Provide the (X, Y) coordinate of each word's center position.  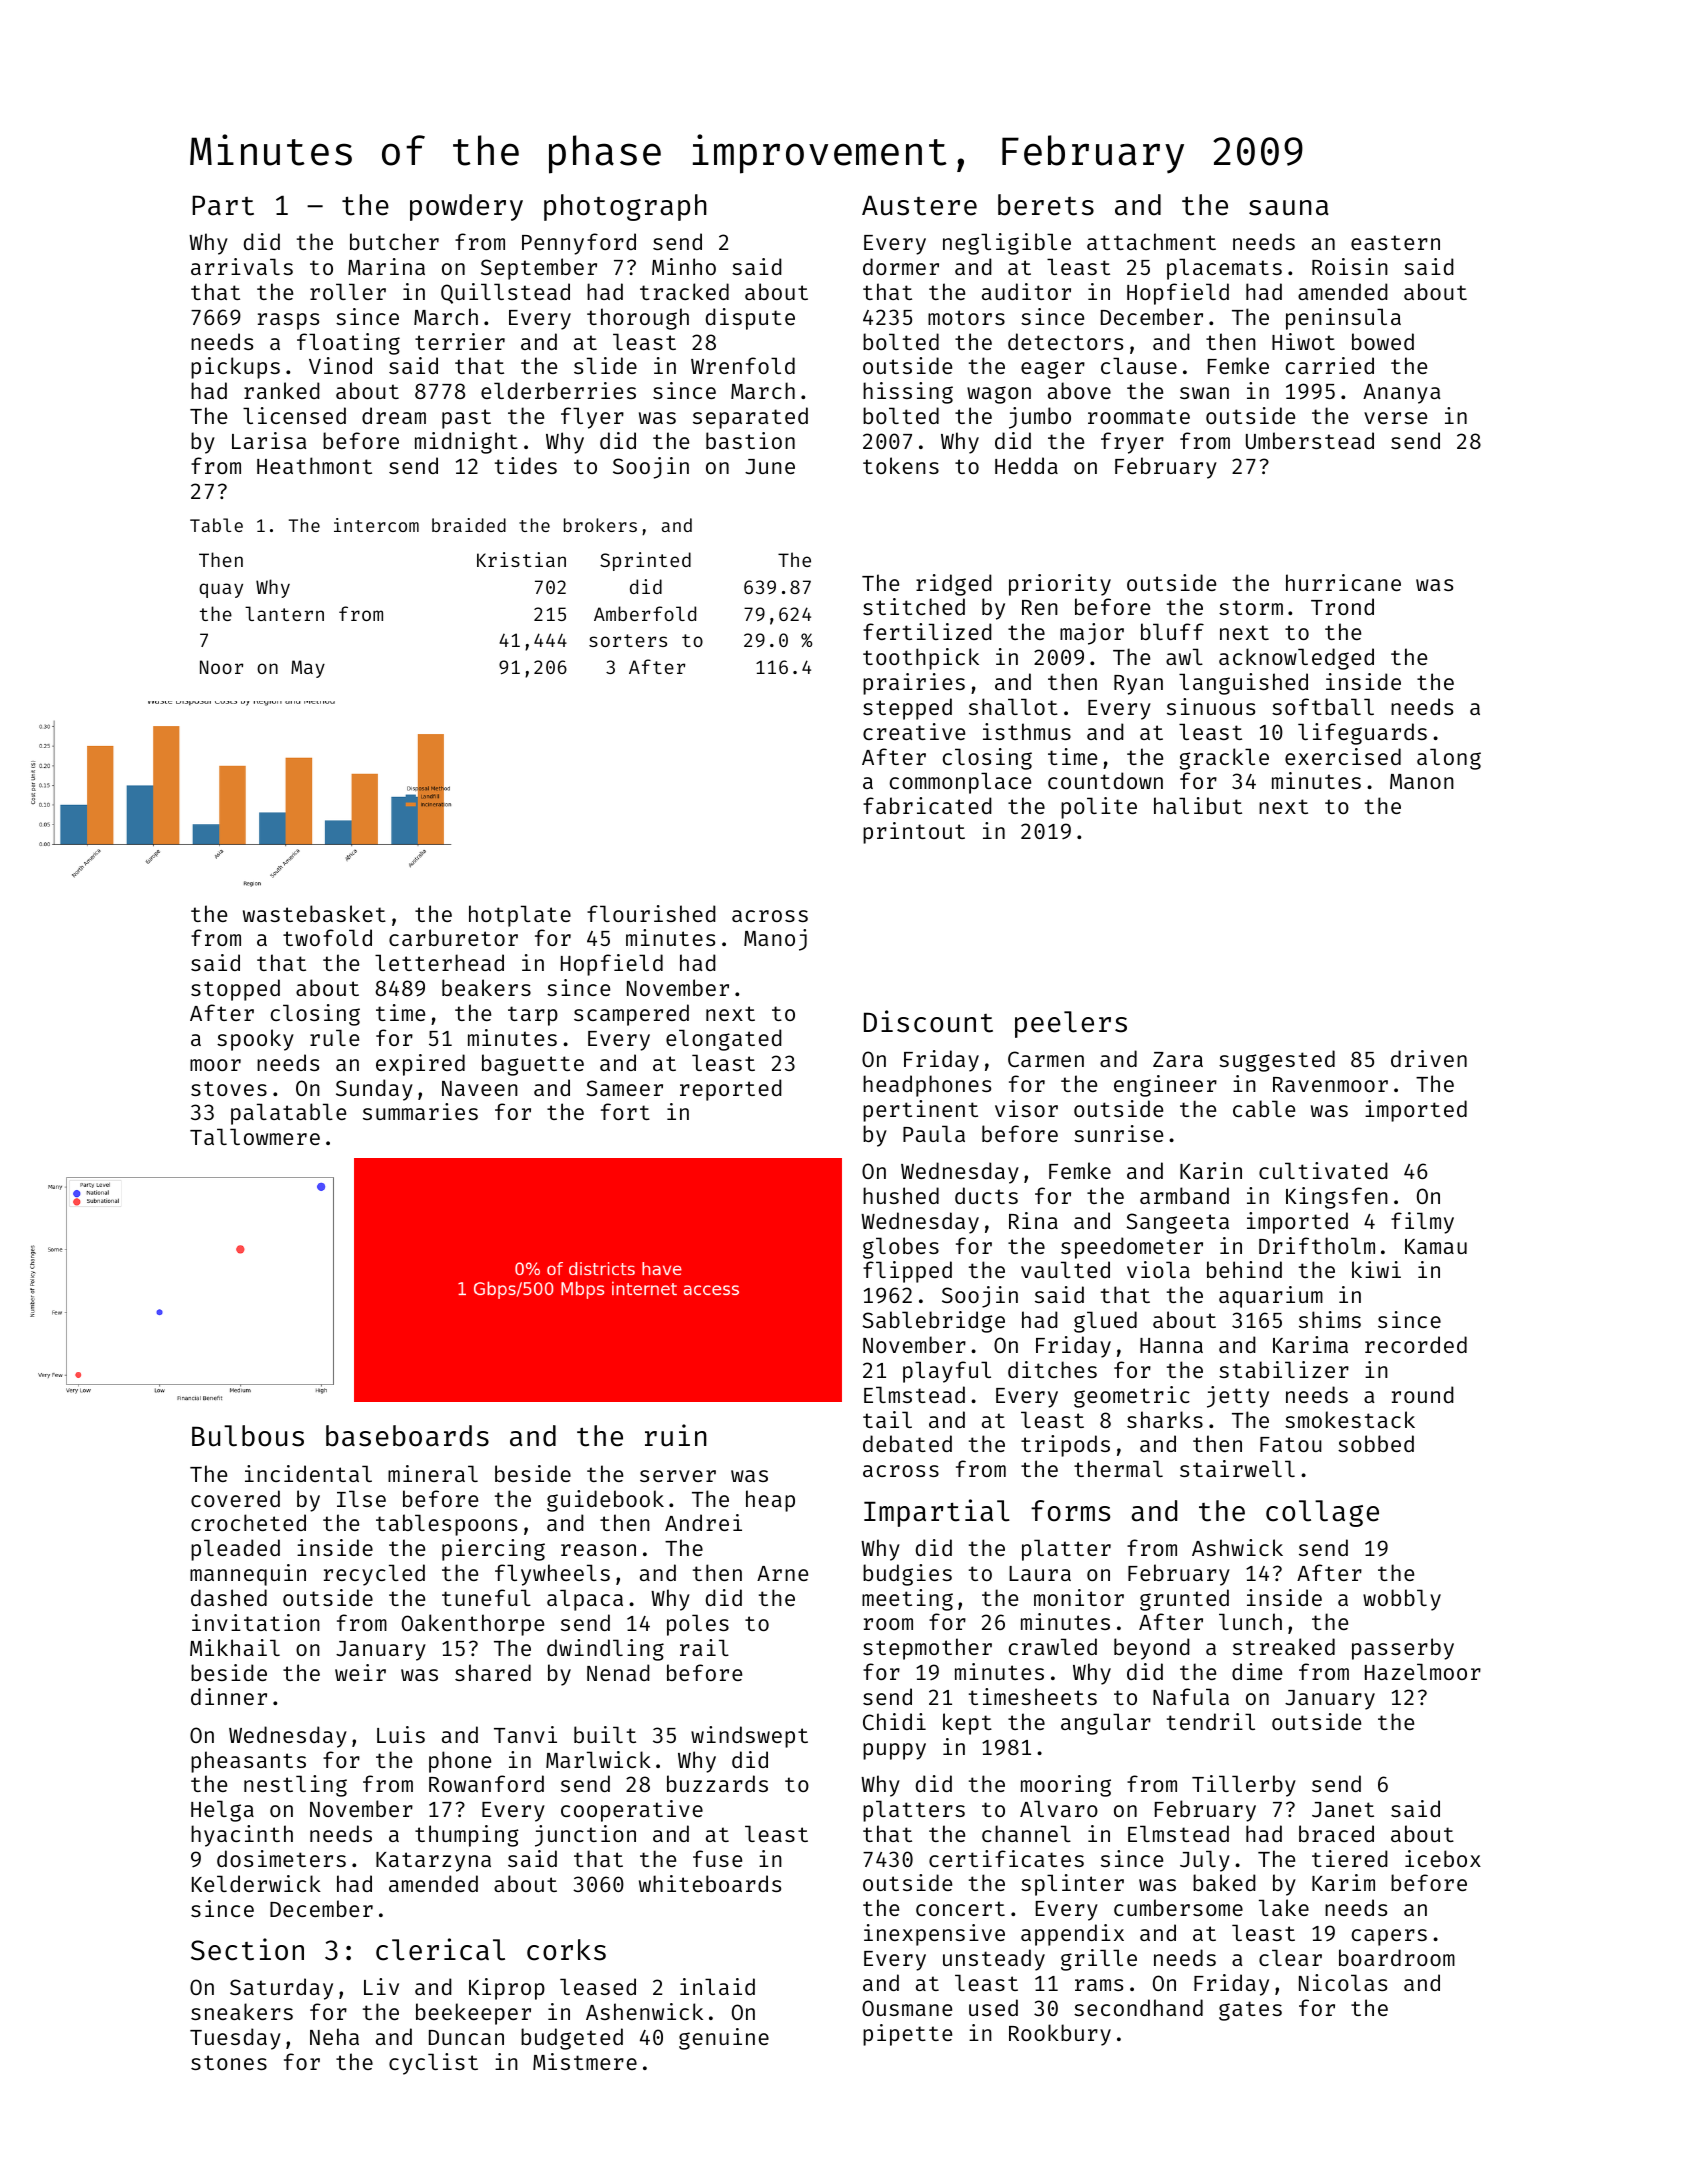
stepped (907, 709)
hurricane (1343, 582)
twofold (327, 937)
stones (229, 2062)
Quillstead (505, 293)
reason (598, 1550)
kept (967, 1724)
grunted (1184, 1600)
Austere (919, 205)
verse (1395, 418)
